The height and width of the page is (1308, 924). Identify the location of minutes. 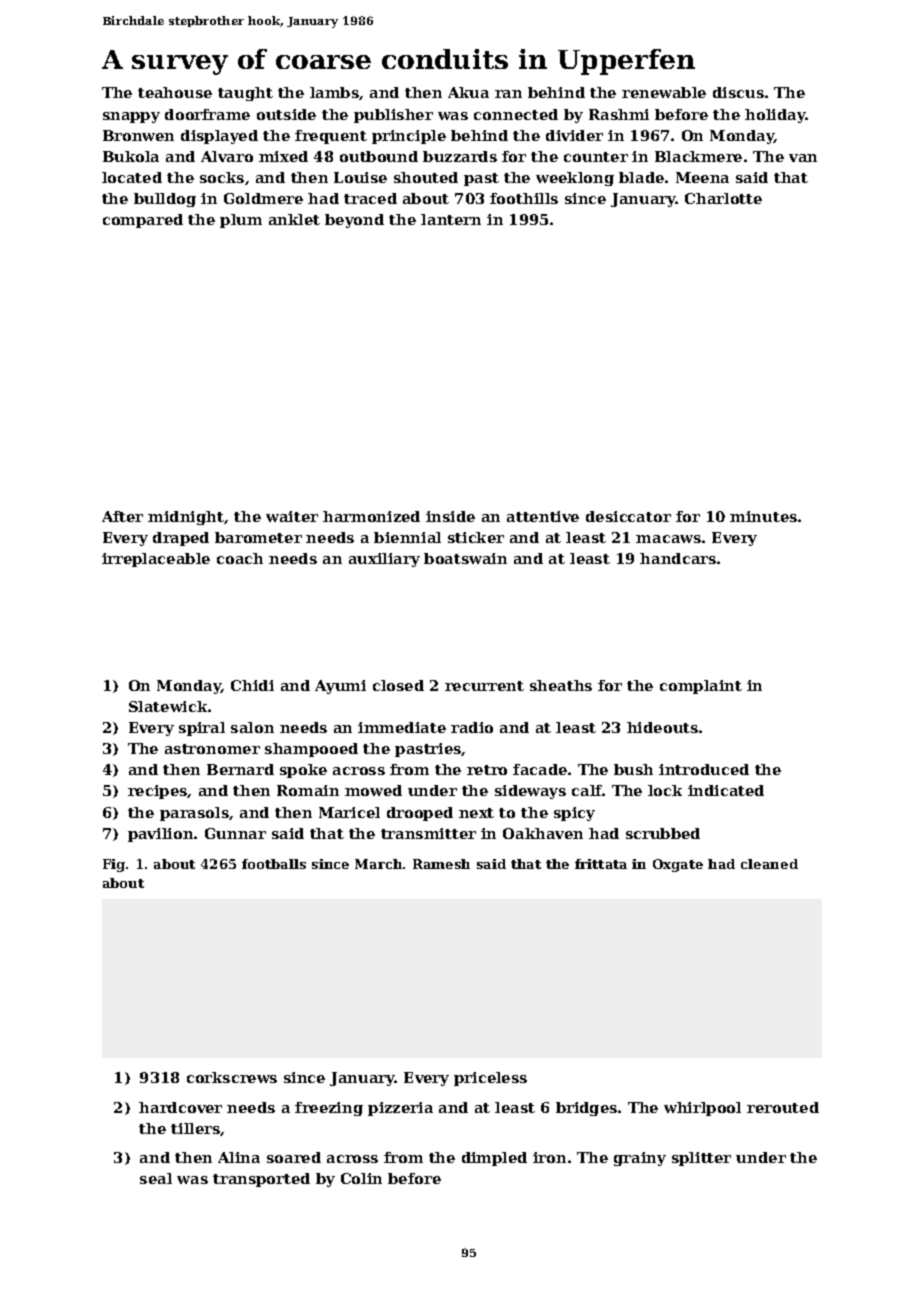
(763, 516).
